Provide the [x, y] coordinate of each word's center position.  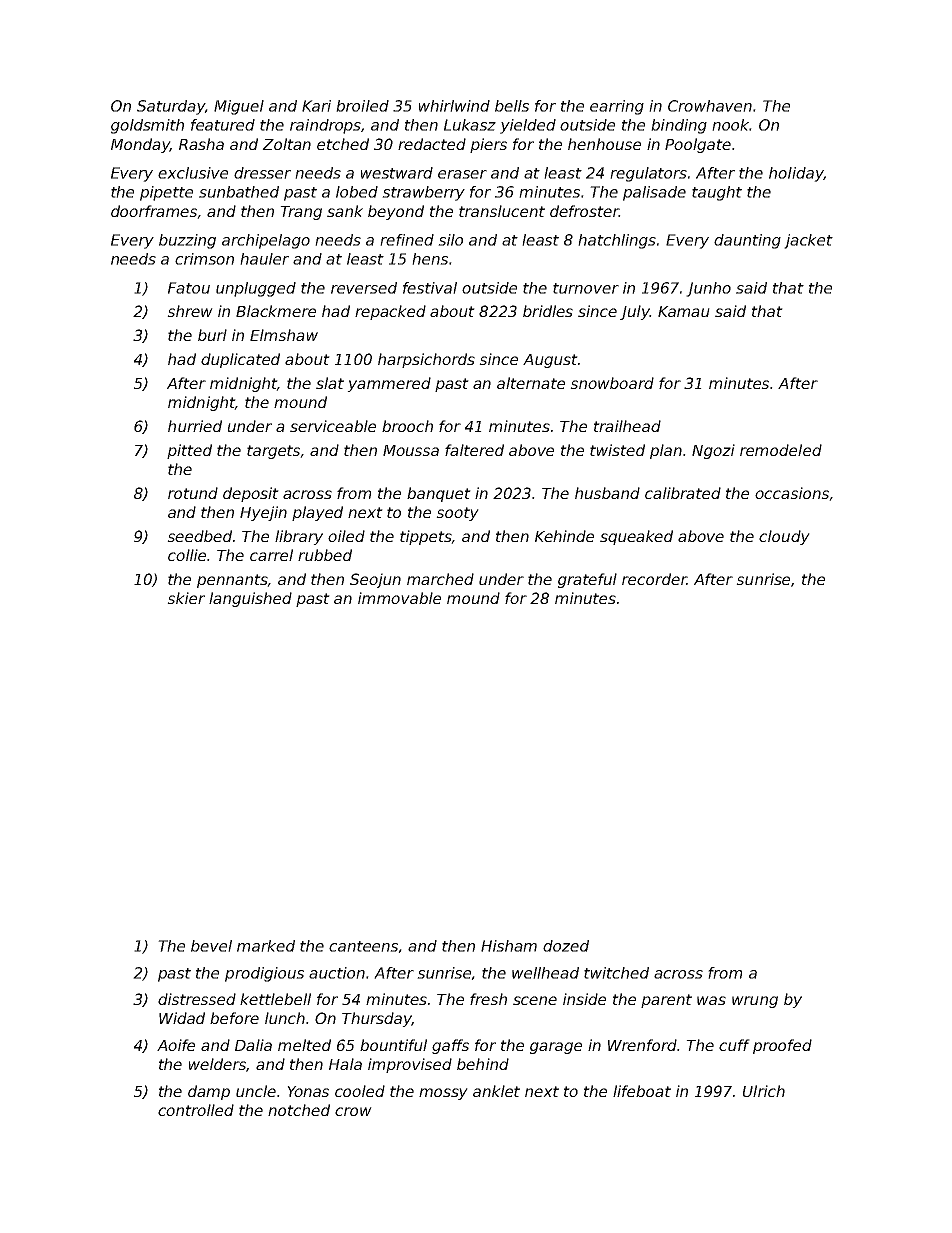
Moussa [411, 450]
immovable [399, 598]
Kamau [684, 311]
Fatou [189, 288]
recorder [654, 579]
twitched [616, 973]
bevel [211, 946]
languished [250, 599]
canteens [364, 947]
